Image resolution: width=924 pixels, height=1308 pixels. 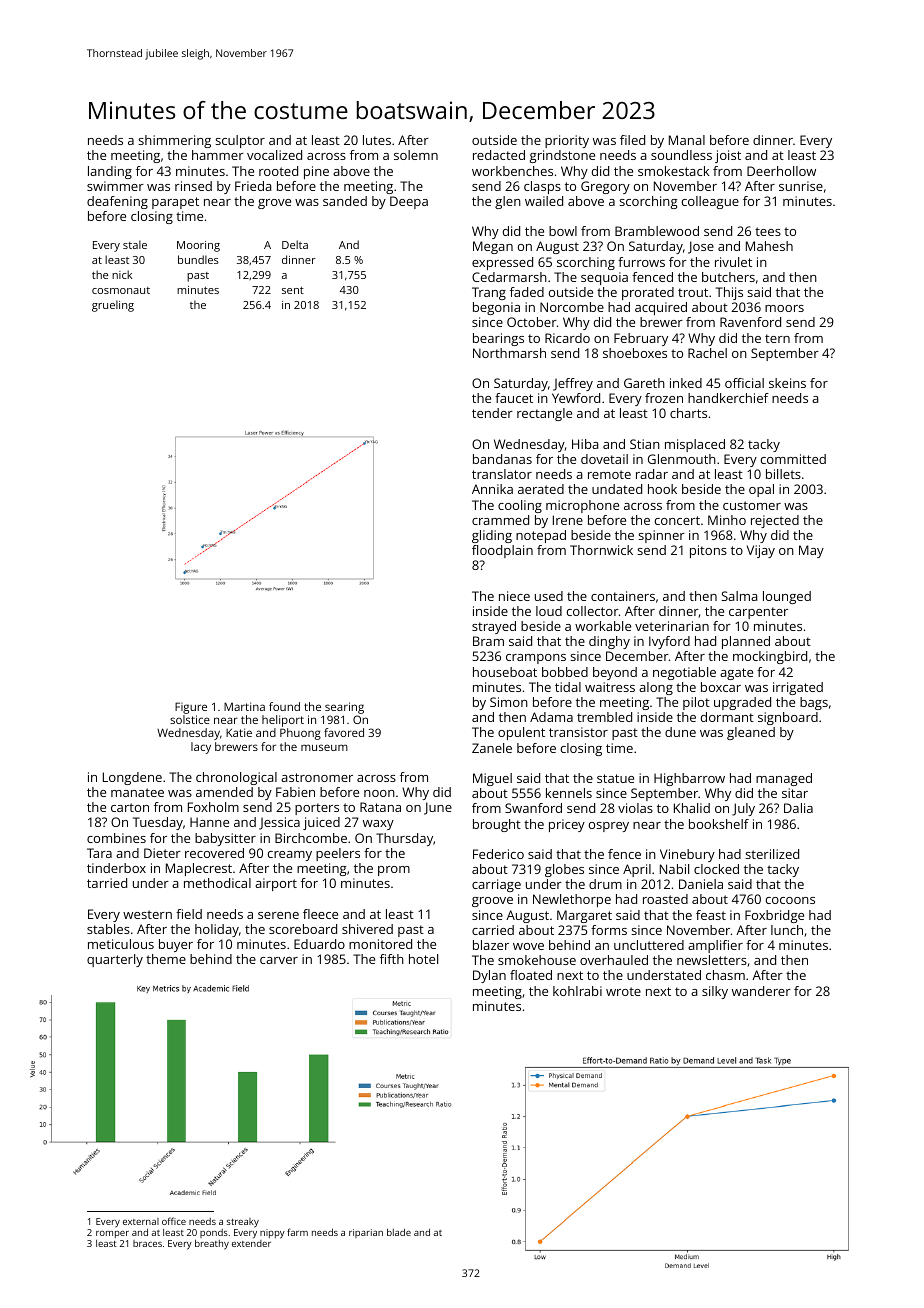 I want to click on blade, so click(x=399, y=1232).
